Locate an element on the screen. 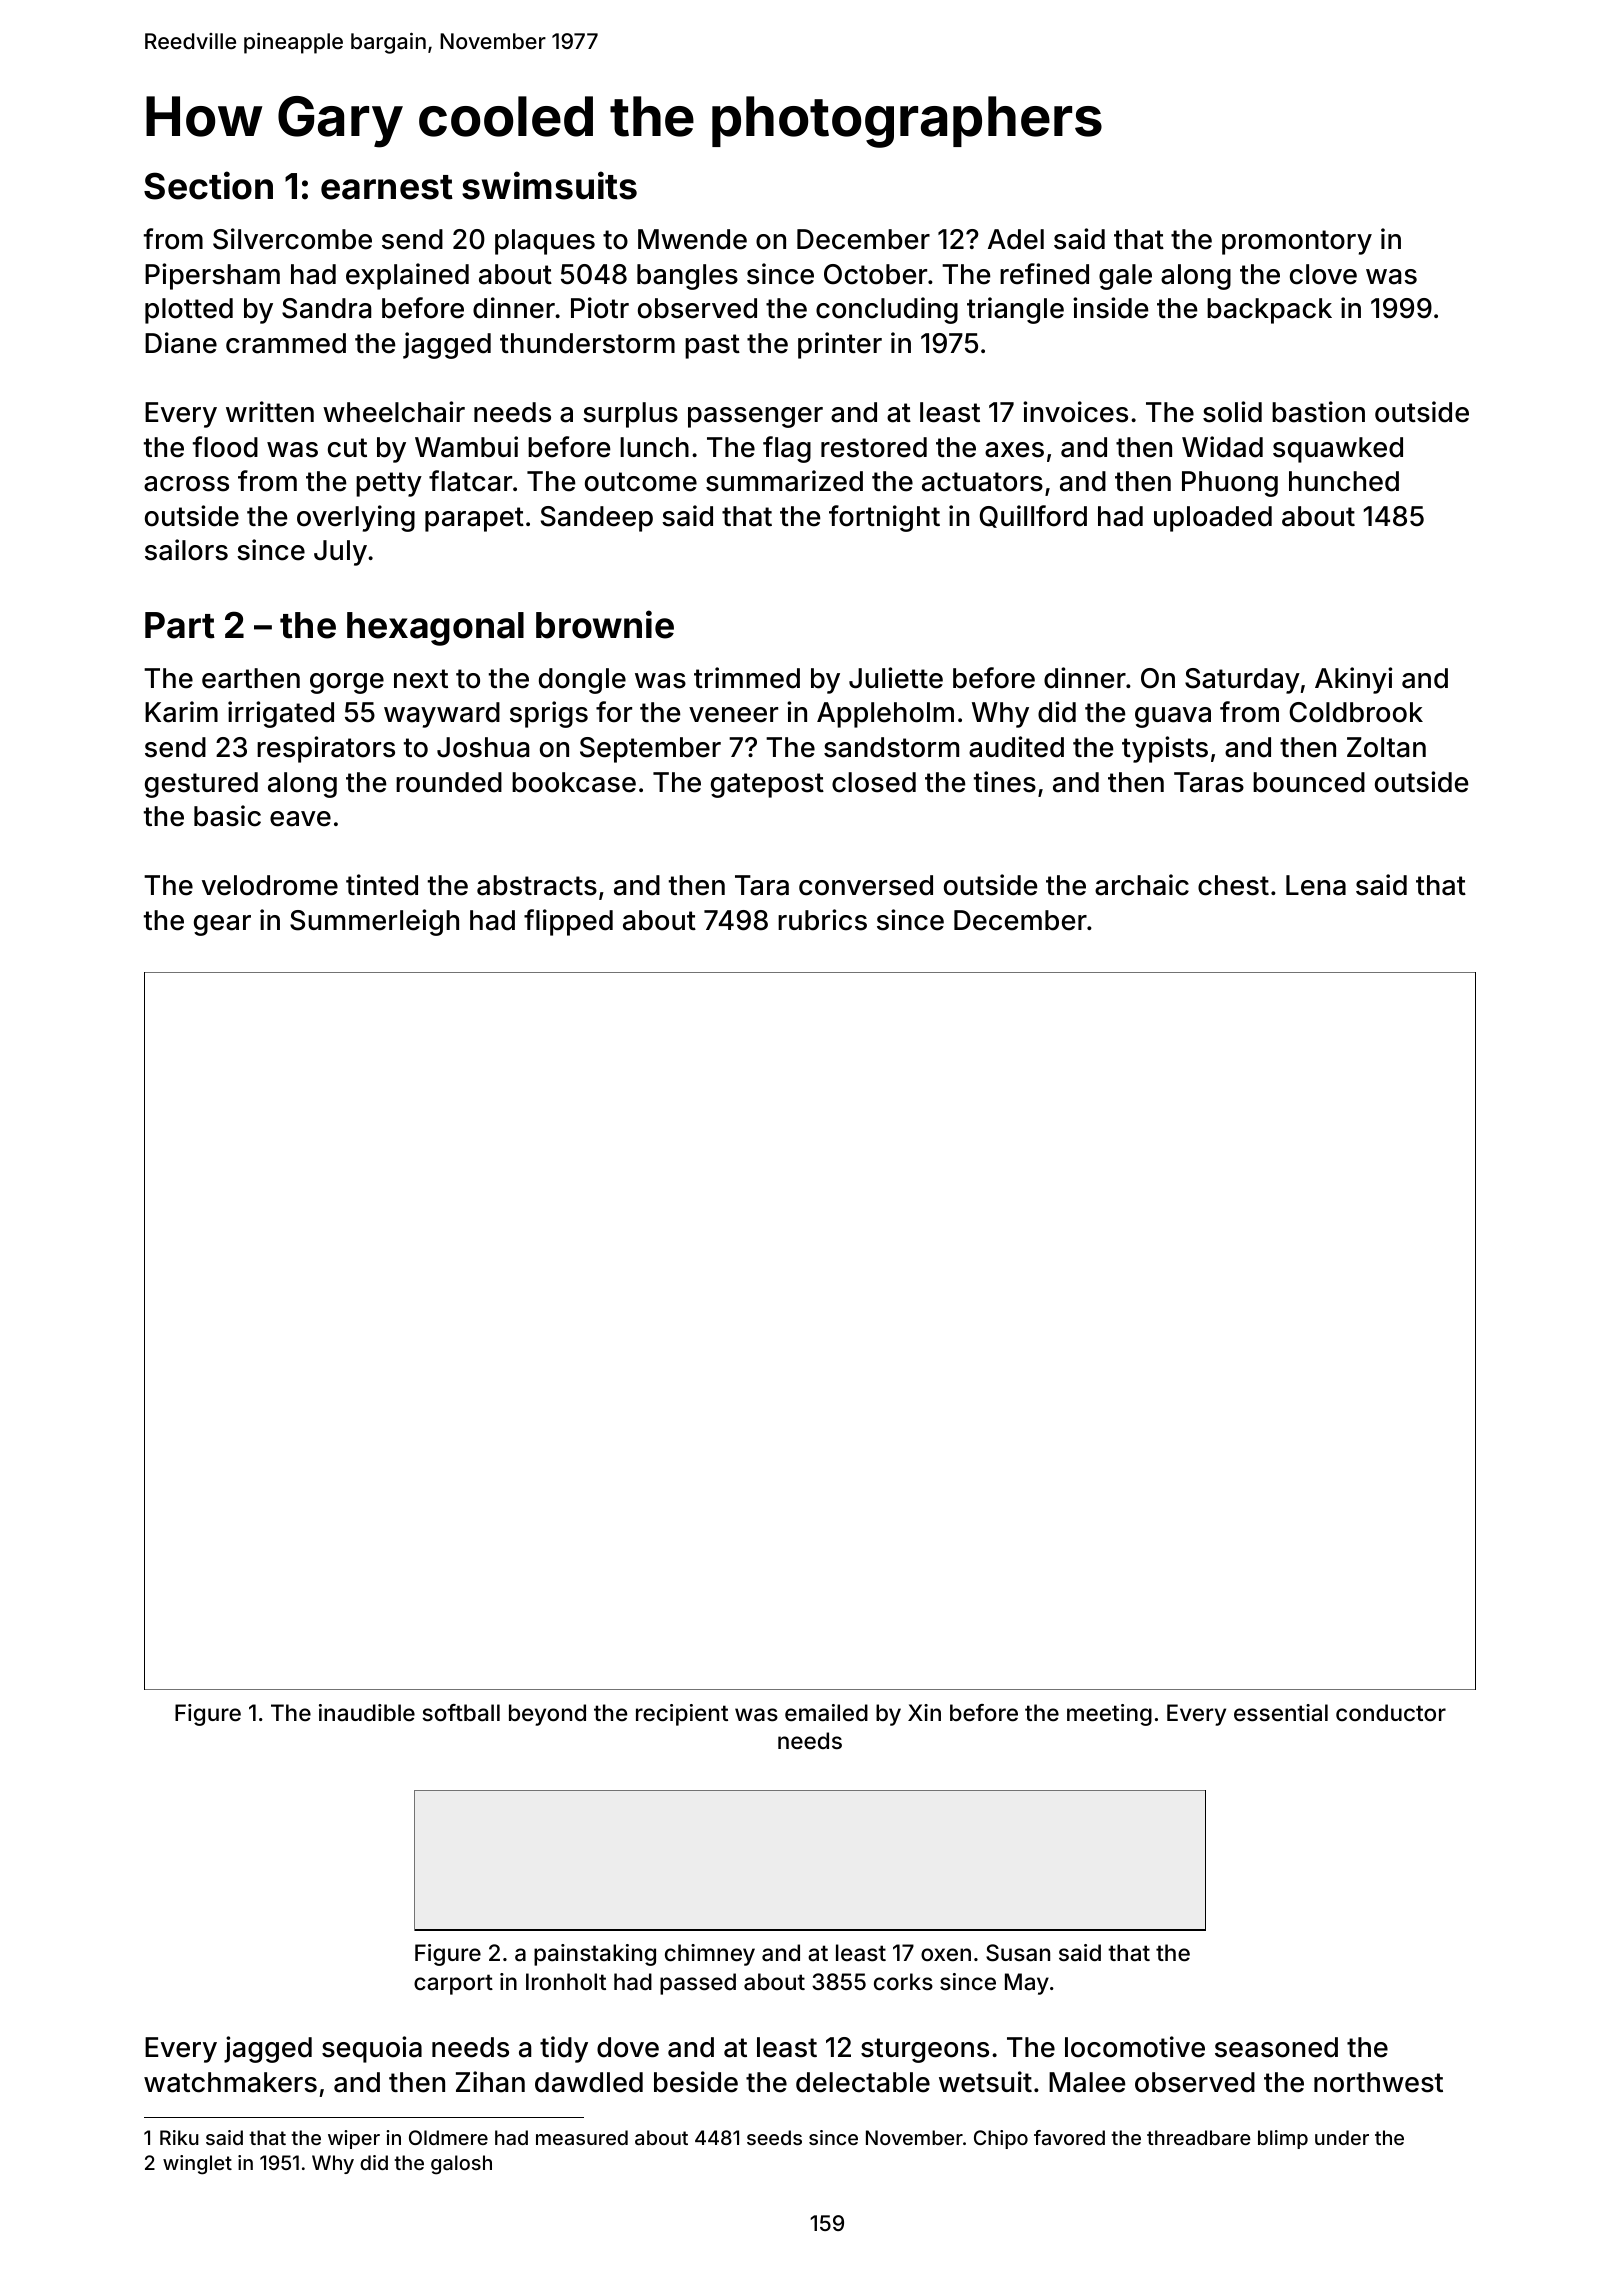 This screenshot has height=2292, width=1620. chest is located at coordinates (1233, 885).
